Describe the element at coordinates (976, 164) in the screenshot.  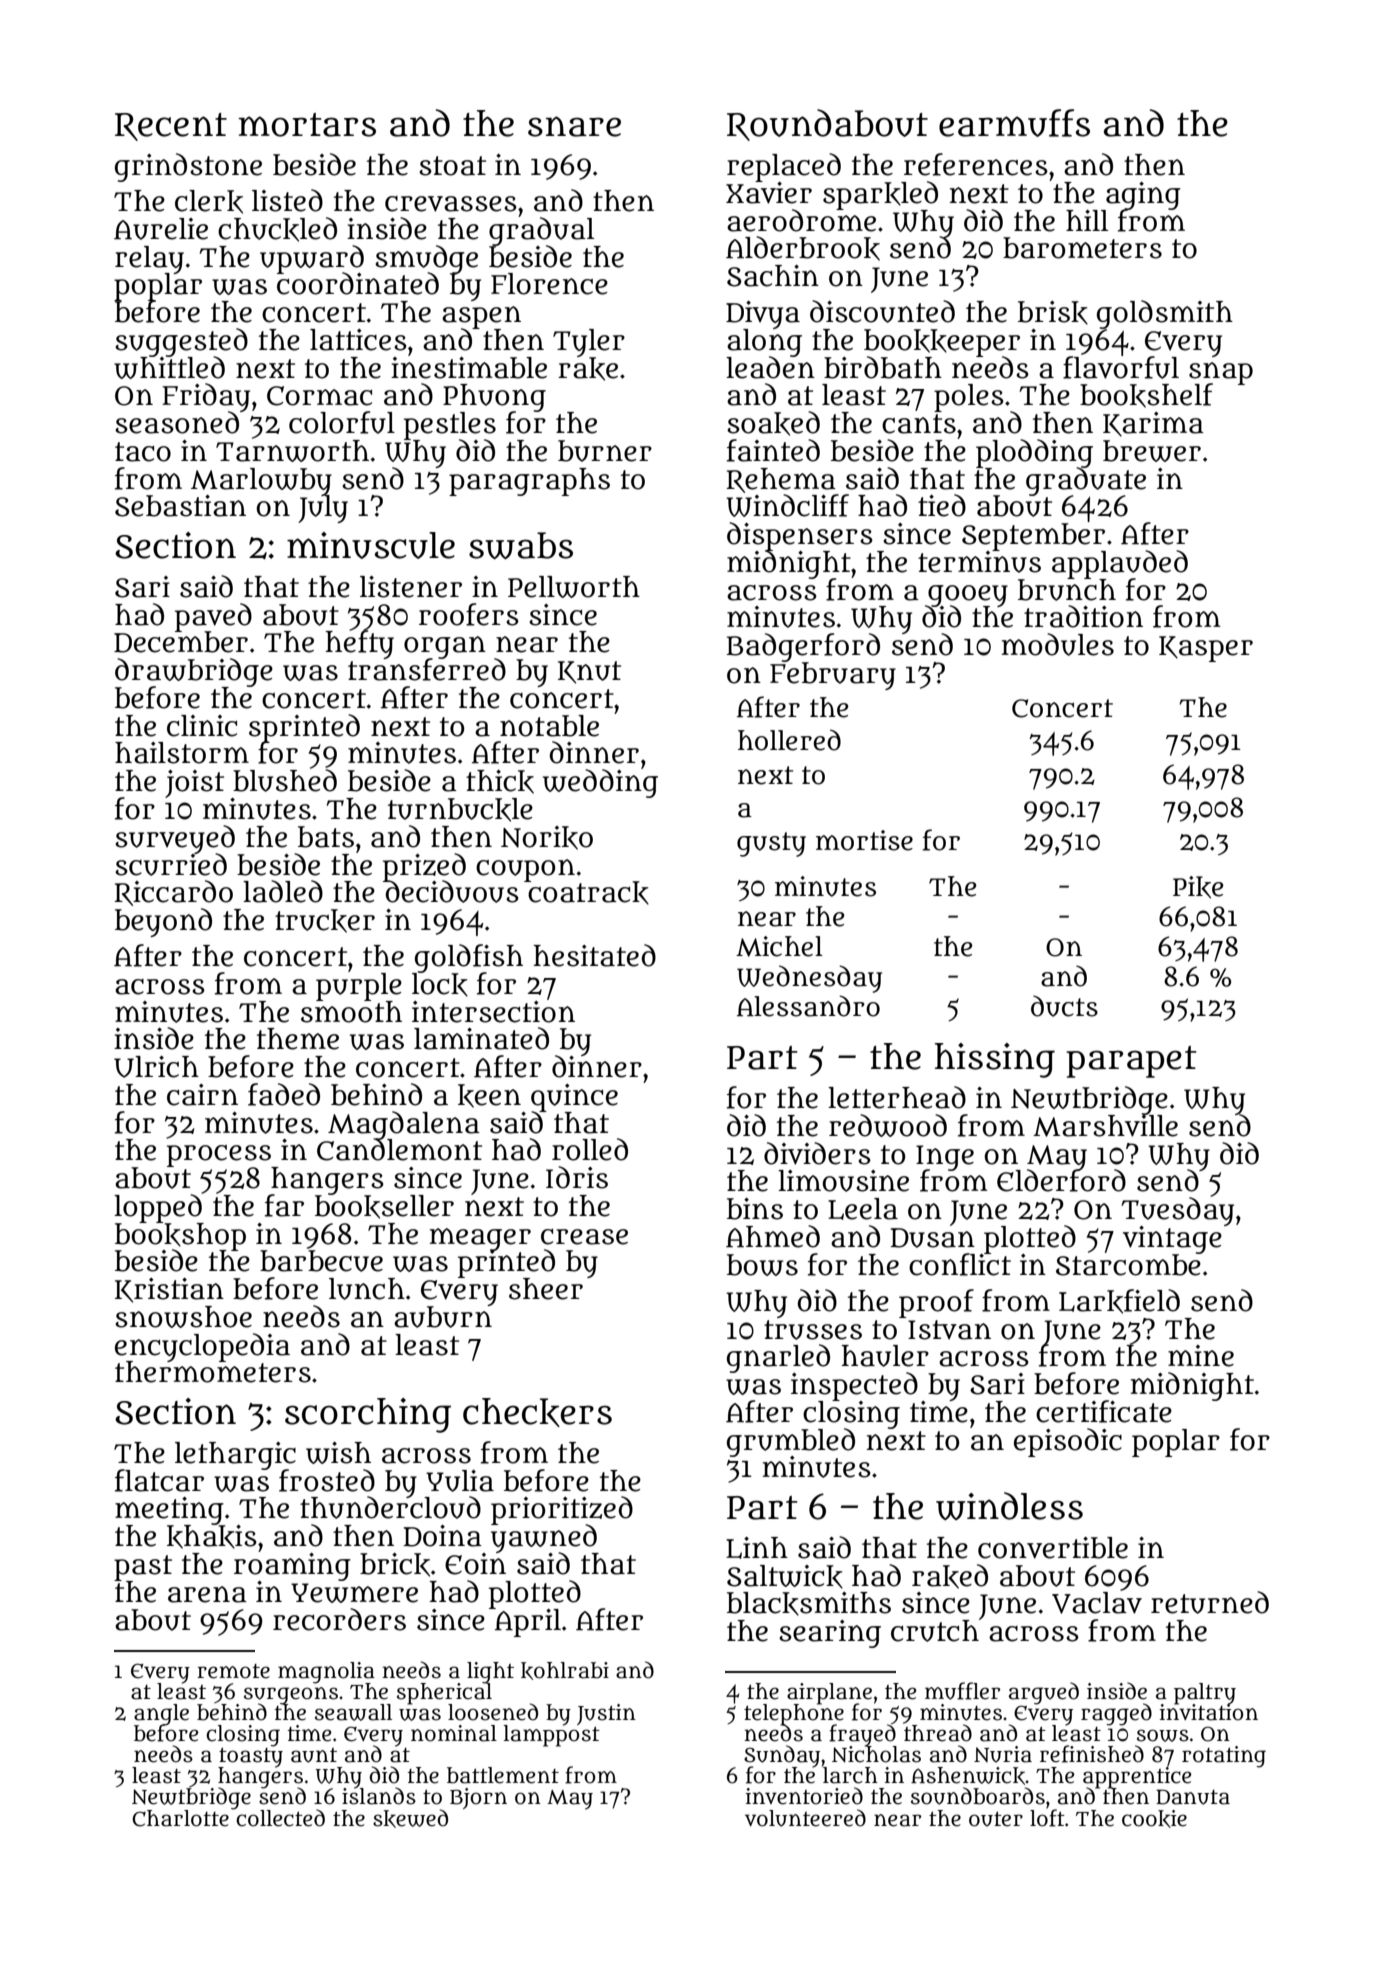
I see `references` at that location.
